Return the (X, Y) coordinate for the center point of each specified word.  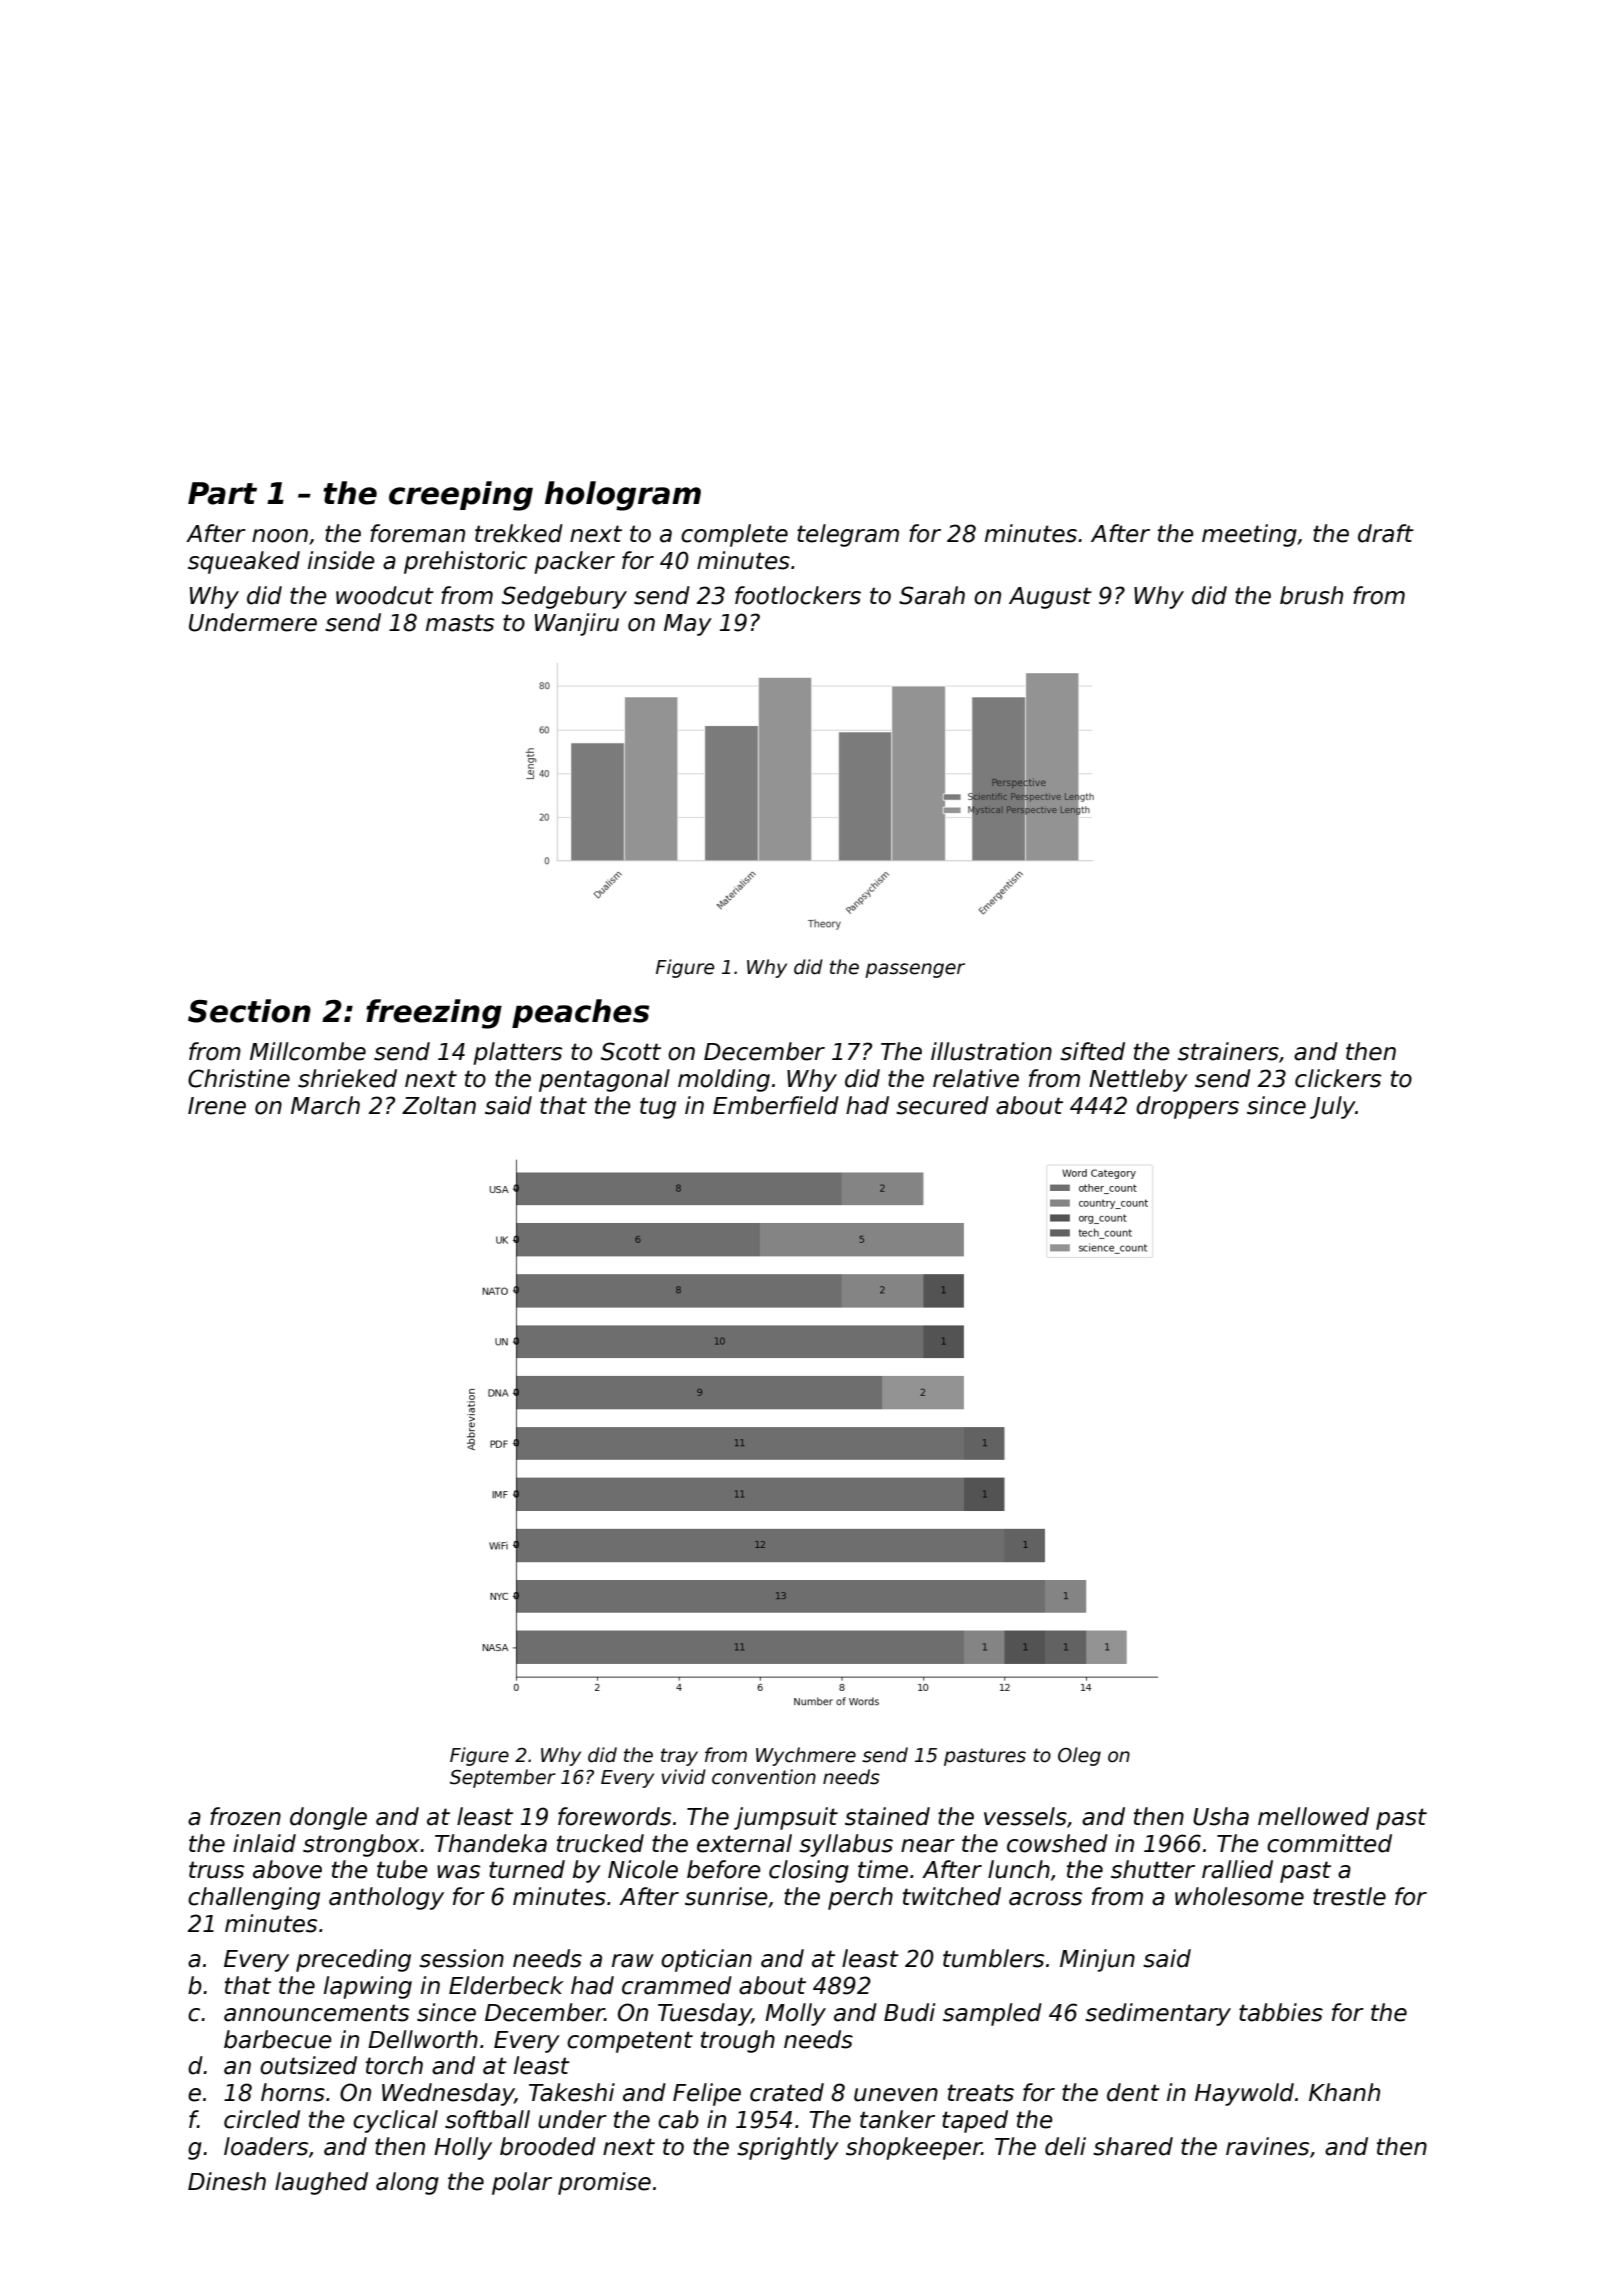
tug (658, 1108)
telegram (848, 535)
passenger (915, 970)
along (407, 2183)
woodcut (385, 595)
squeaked (244, 562)
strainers (1228, 1051)
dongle (328, 1818)
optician (706, 1960)
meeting (1249, 535)
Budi (909, 2012)
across (1045, 1899)
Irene (217, 1106)
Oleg (1079, 1756)
